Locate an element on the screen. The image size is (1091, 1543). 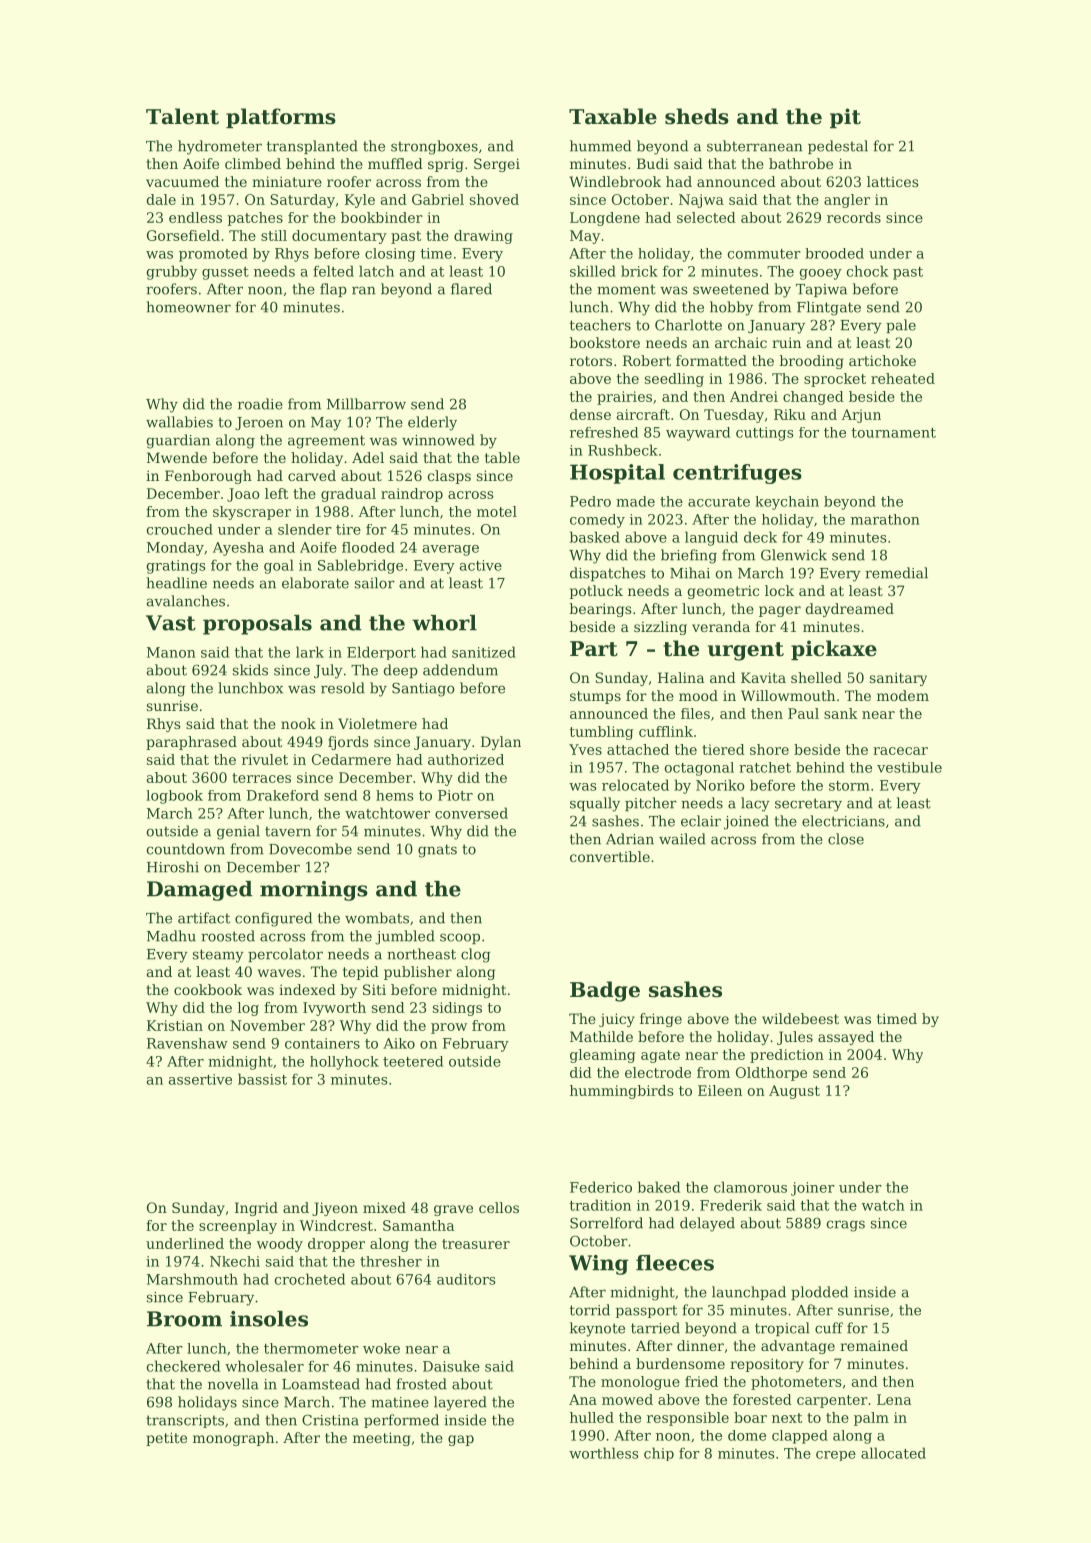
lattices is located at coordinates (892, 181).
